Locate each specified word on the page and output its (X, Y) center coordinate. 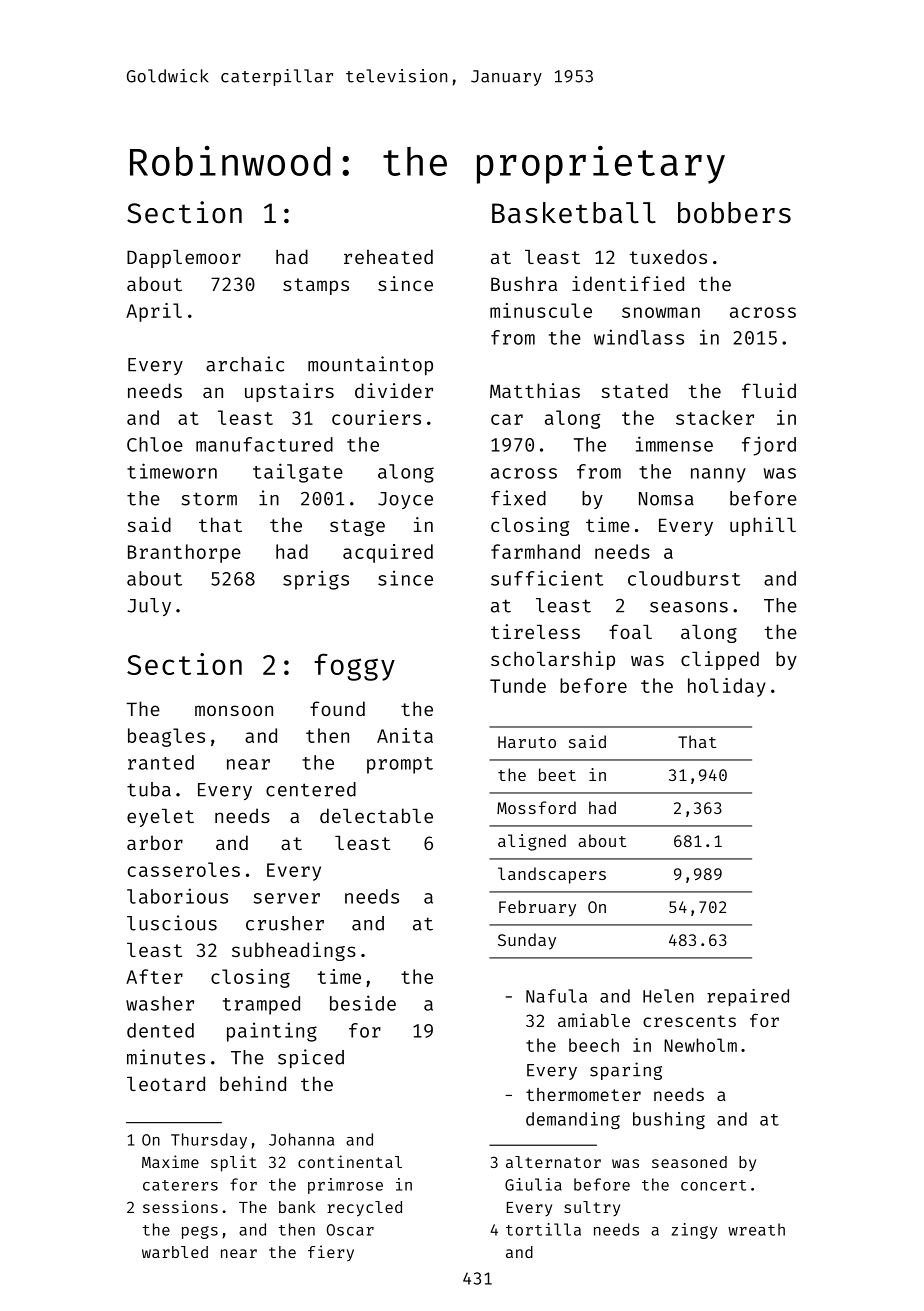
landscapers (552, 875)
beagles (166, 737)
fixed (518, 498)
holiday (727, 687)
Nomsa (666, 499)
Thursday (209, 1141)
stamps (316, 286)
